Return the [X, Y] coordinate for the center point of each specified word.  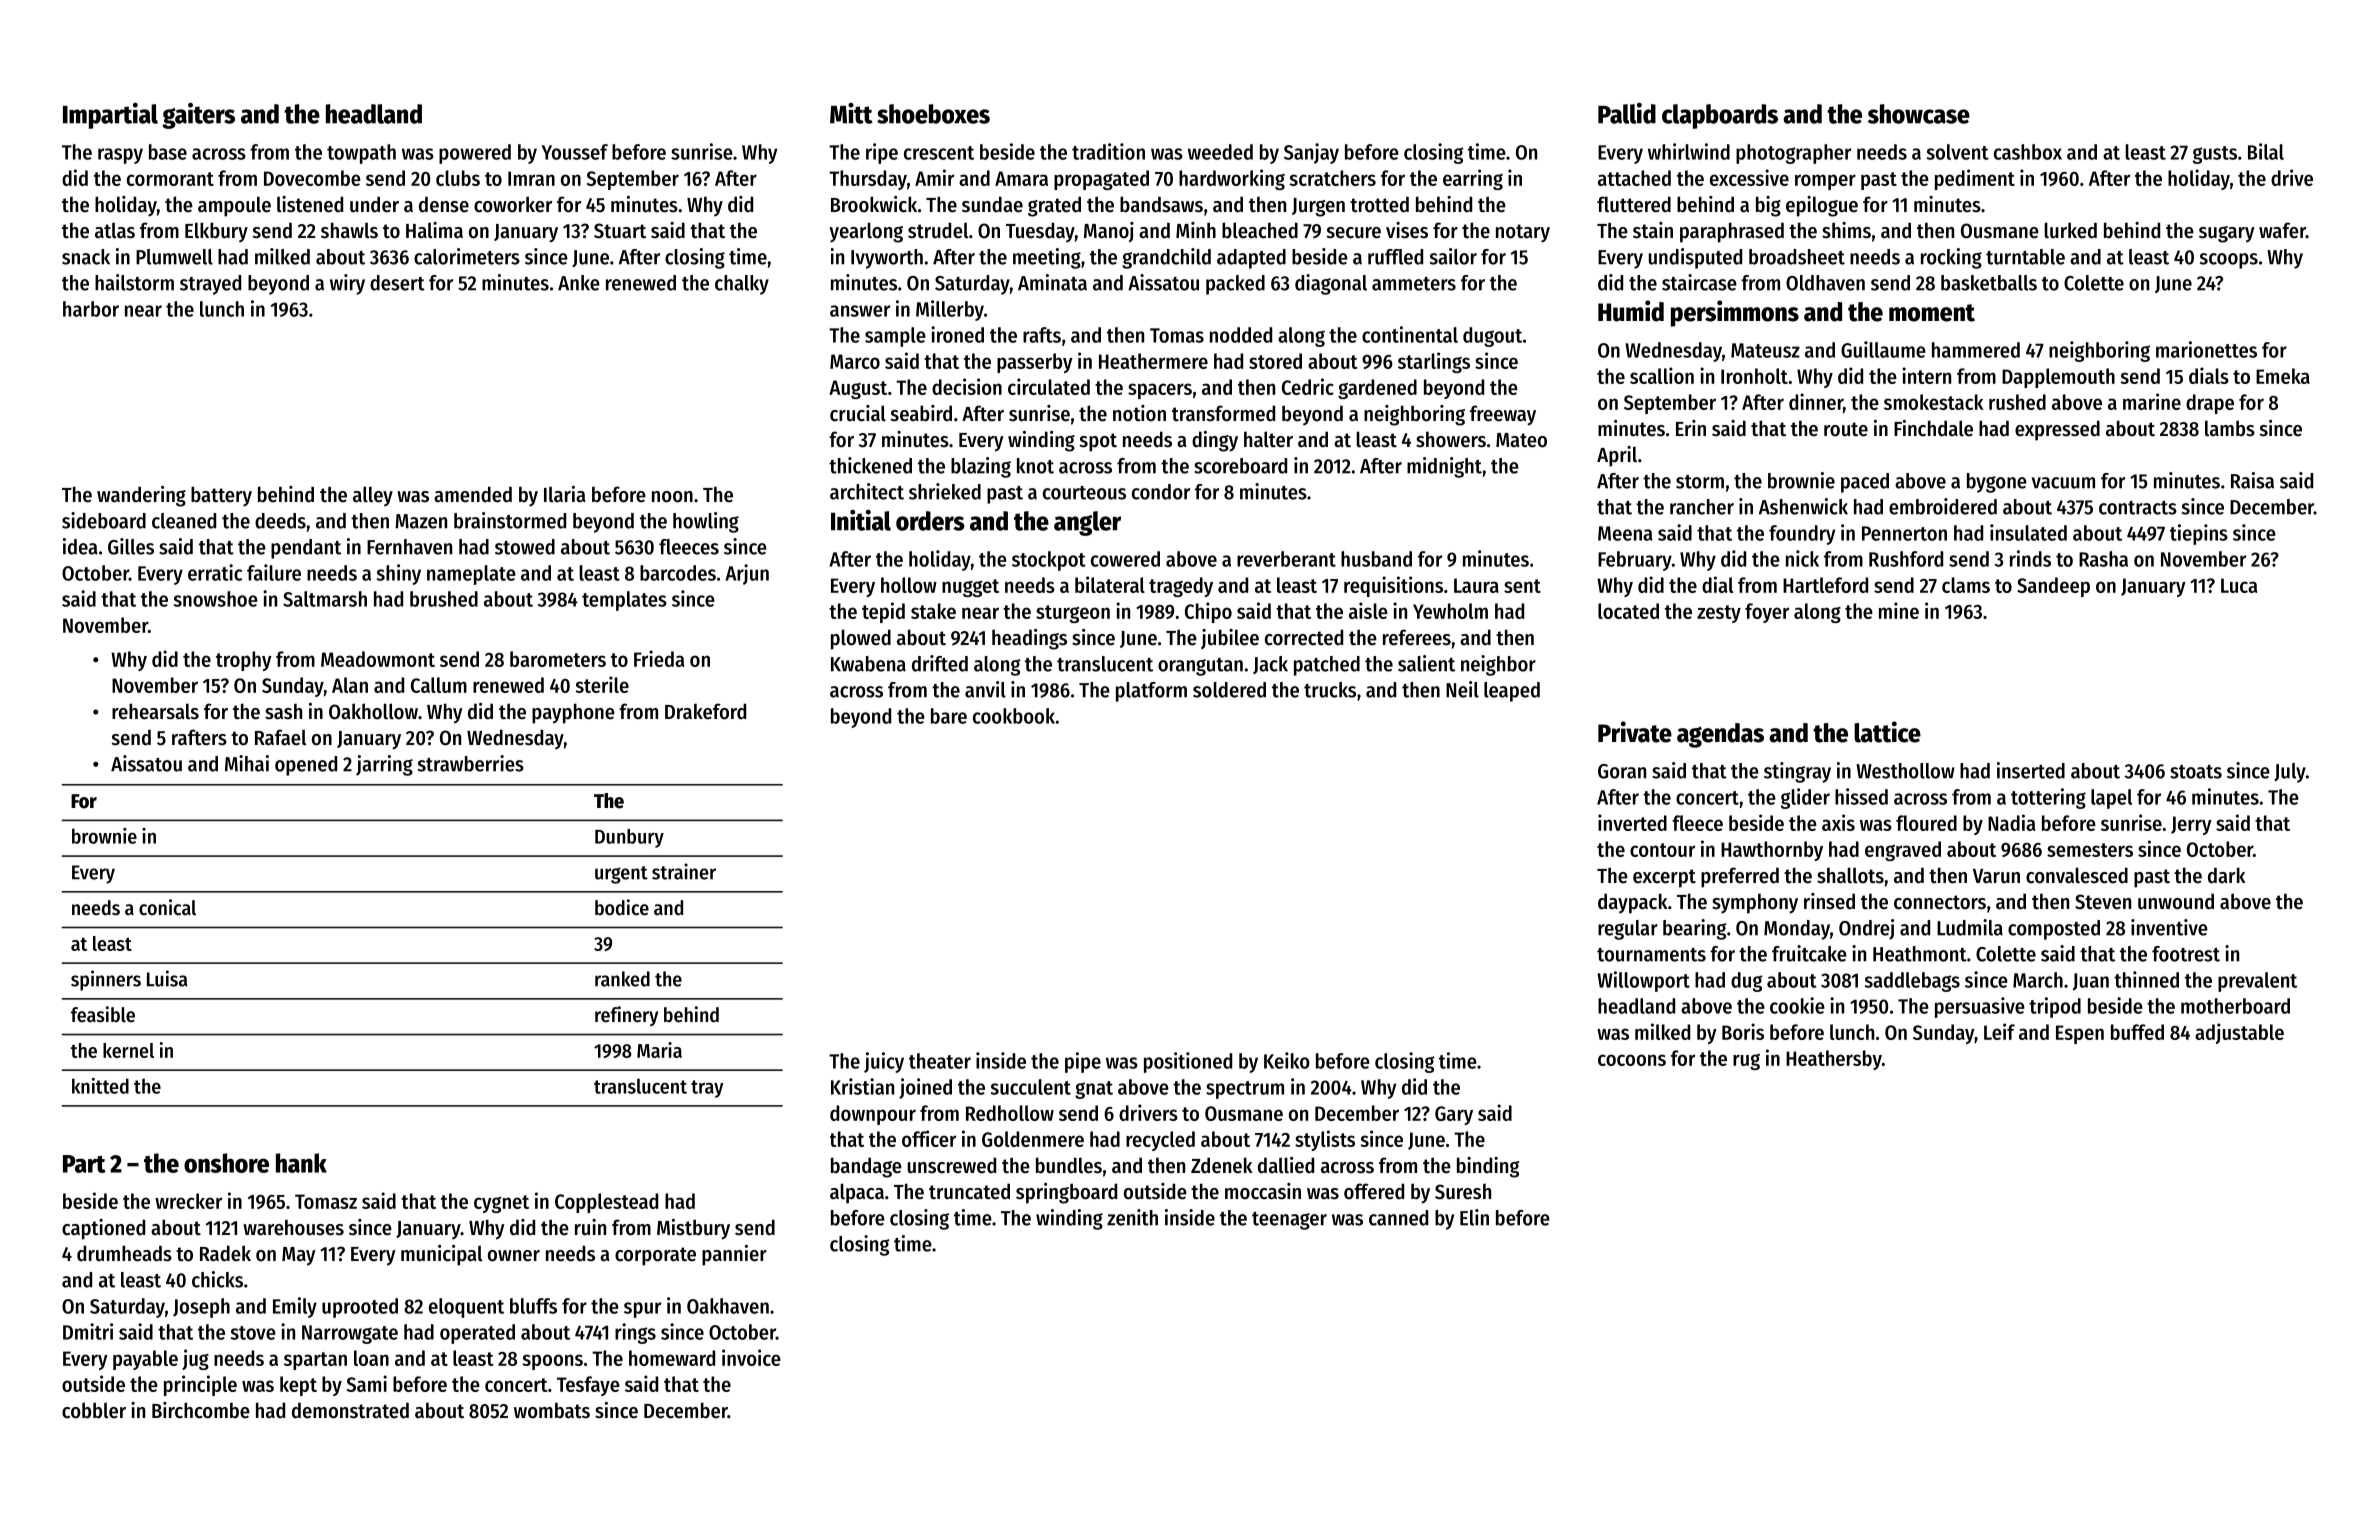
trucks [1330, 690]
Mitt [851, 113]
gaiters [198, 115]
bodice [622, 907]
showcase [1919, 114]
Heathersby [1834, 1060]
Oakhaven [728, 1306]
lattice [1887, 732]
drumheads [124, 1253]
